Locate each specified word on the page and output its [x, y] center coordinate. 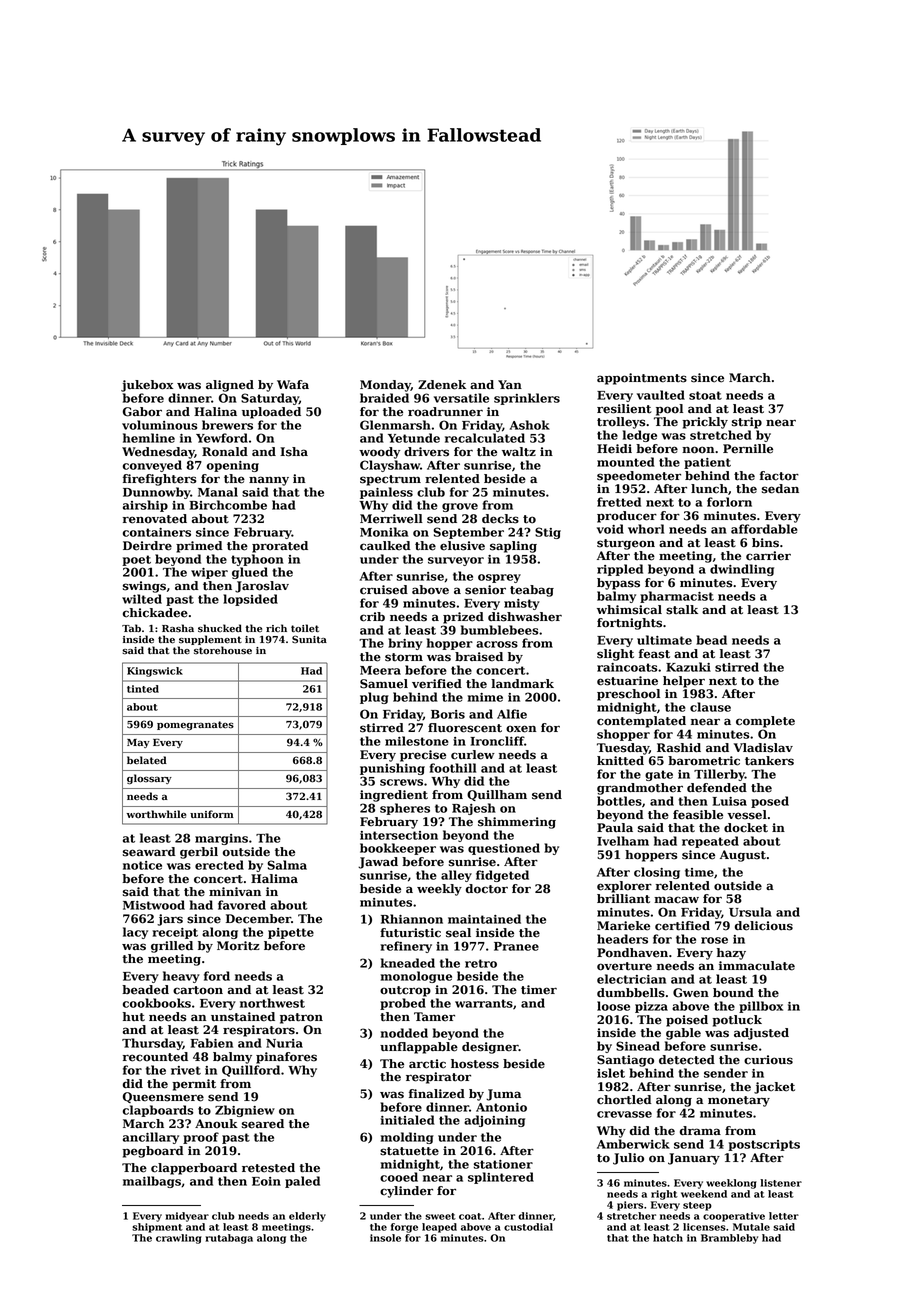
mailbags [152, 1182]
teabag [532, 591]
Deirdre [147, 546]
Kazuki [688, 667]
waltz [519, 452]
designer [490, 1048]
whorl [646, 529]
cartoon [198, 990]
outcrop [405, 991]
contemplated [641, 722]
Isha [294, 452]
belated [147, 760]
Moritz [238, 946]
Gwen [691, 993]
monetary [739, 1101]
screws [401, 782]
